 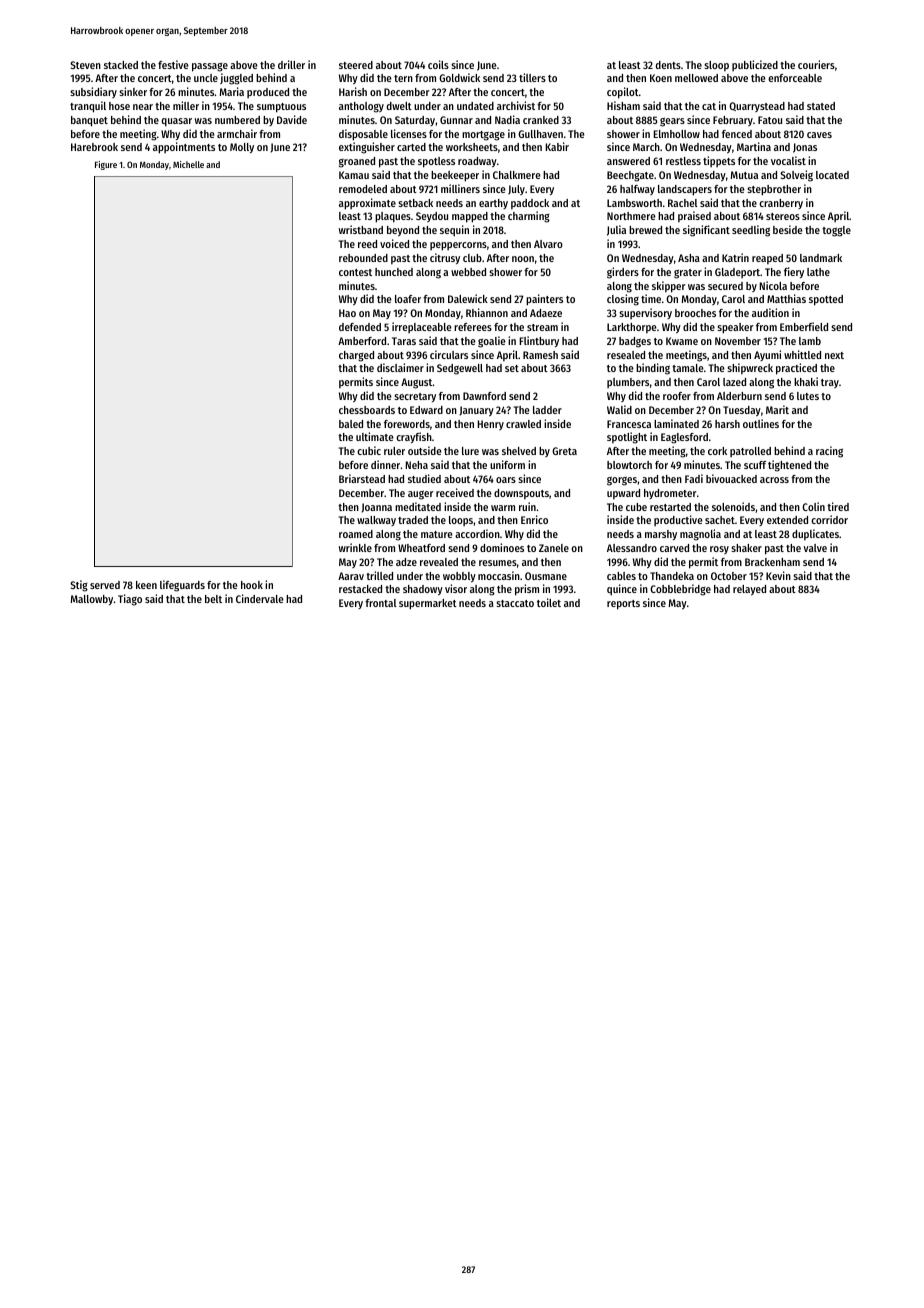 I want to click on Zanele, so click(x=554, y=548).
